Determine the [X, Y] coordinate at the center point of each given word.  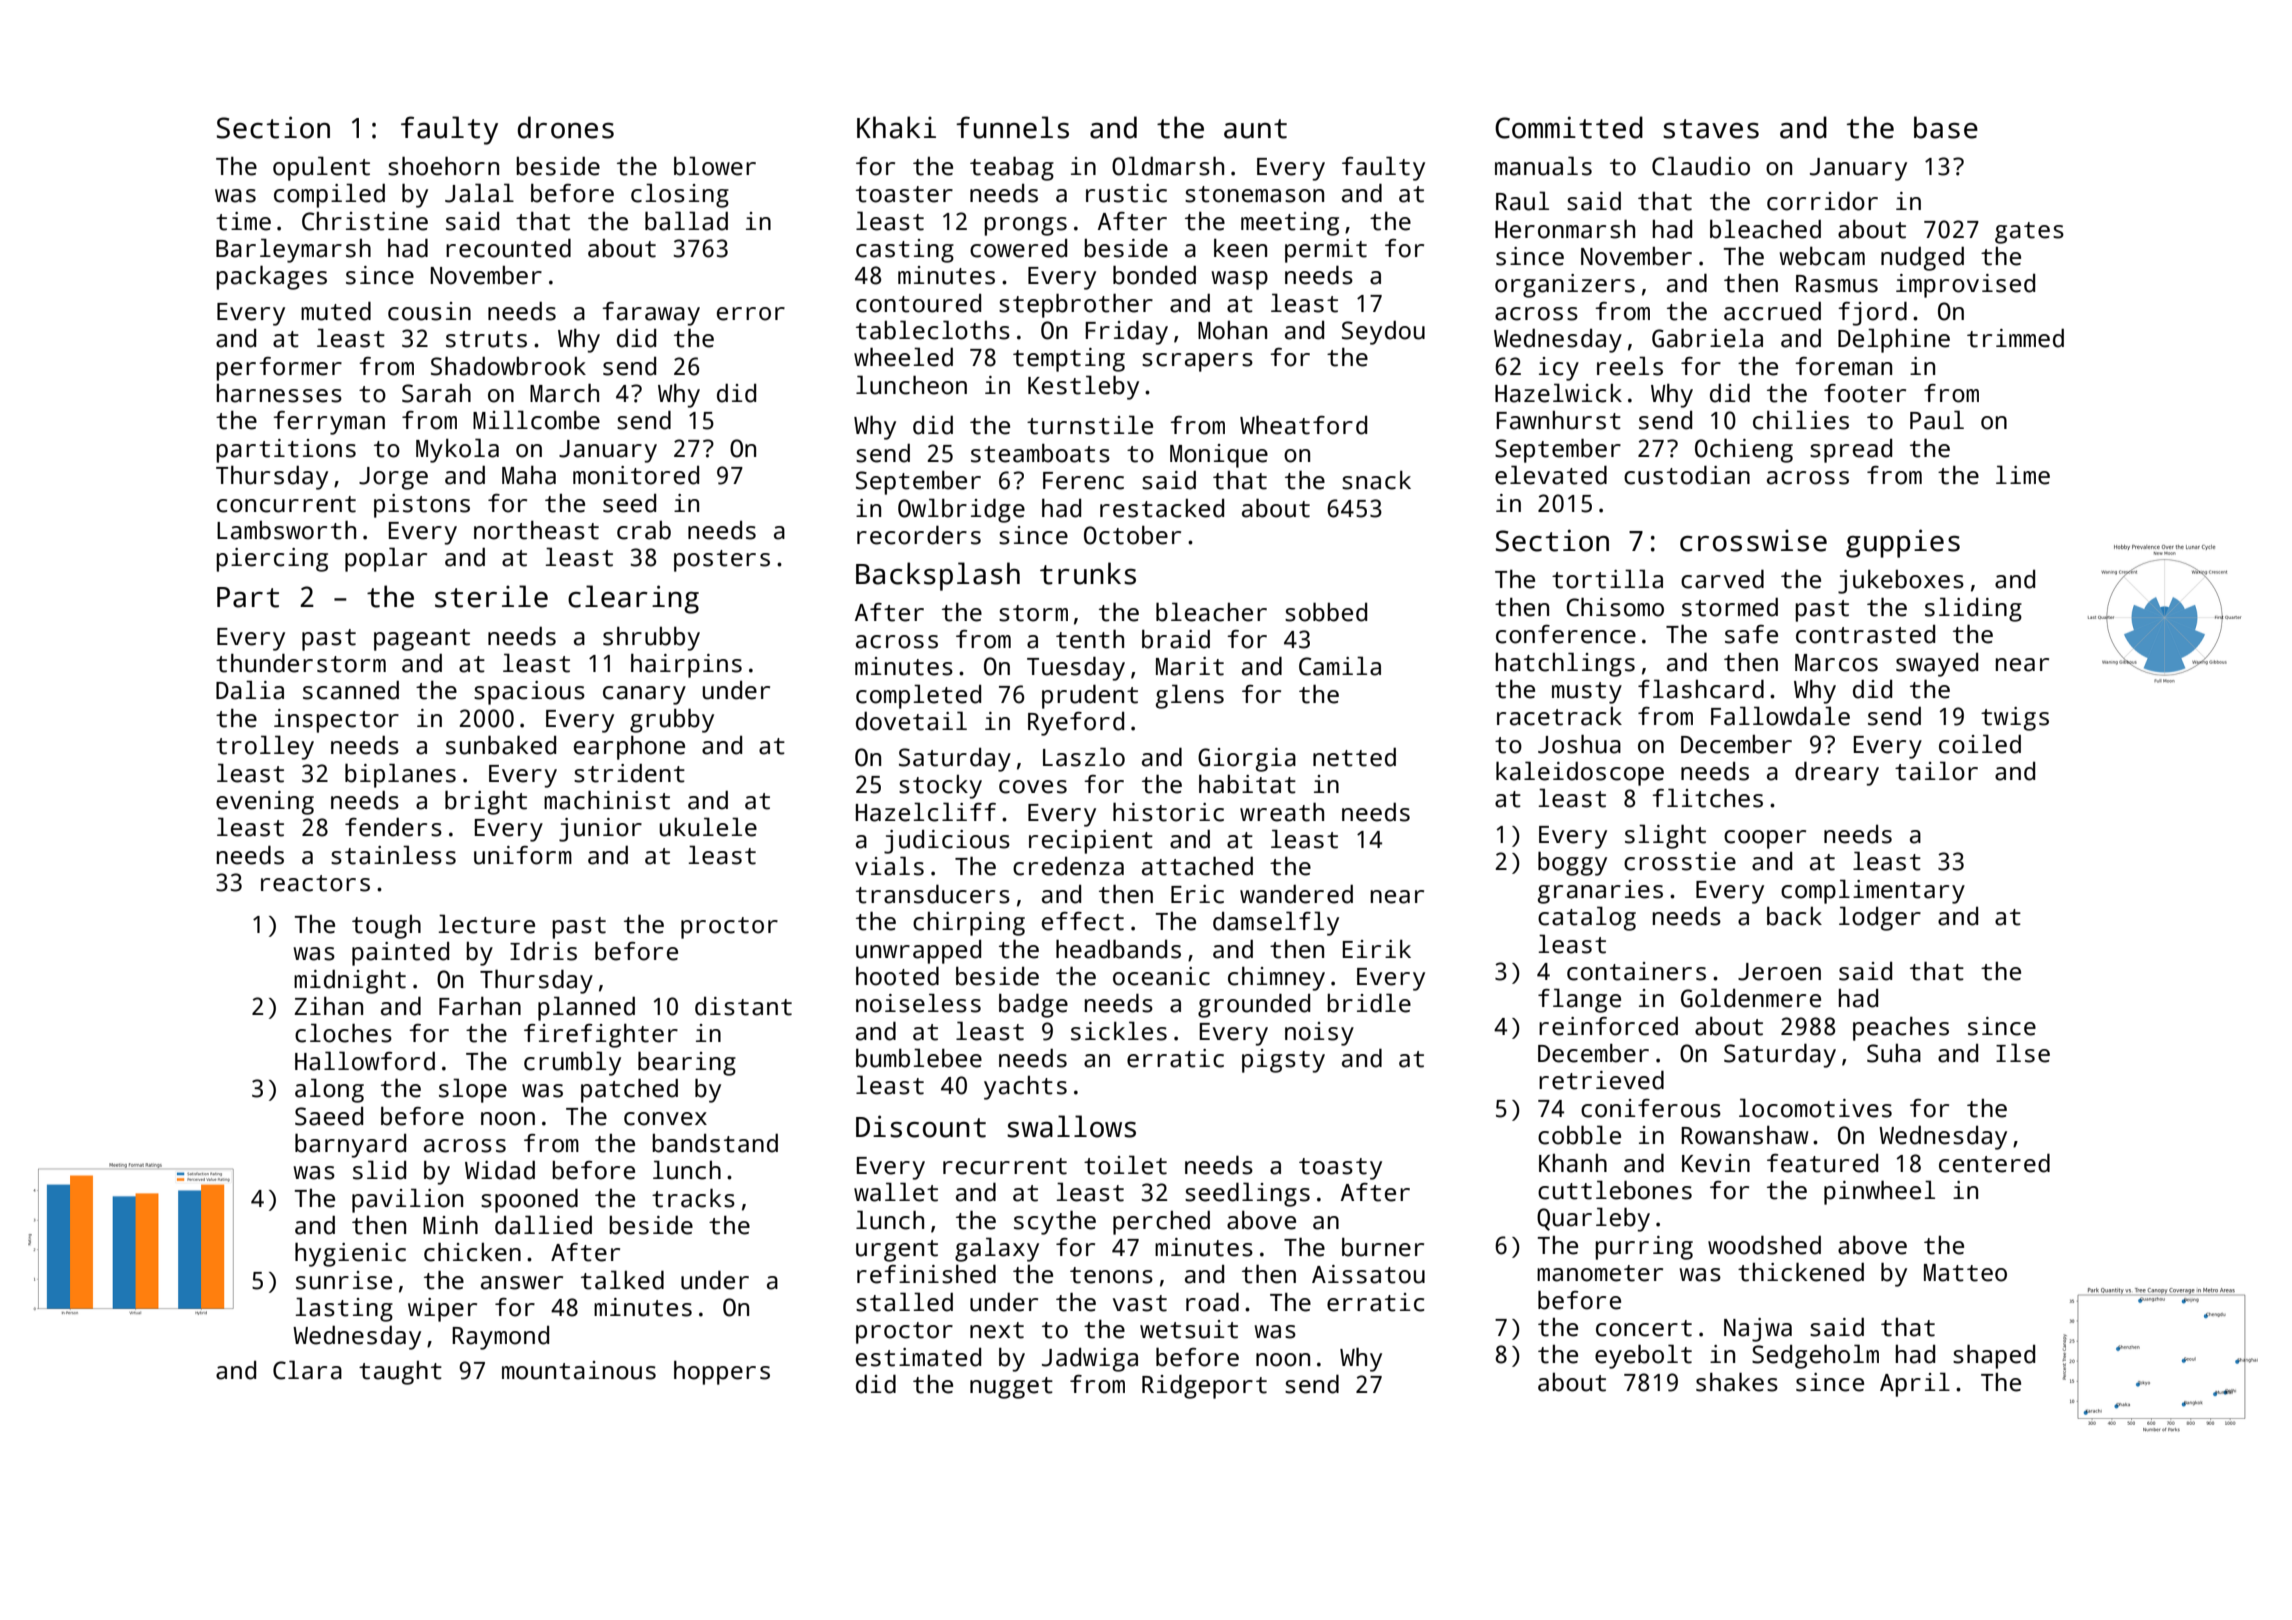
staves [1711, 129]
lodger [1880, 918]
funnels [1012, 127]
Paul [1937, 420]
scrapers [1197, 362]
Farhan [480, 1006]
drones [566, 127]
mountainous [579, 1370]
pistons [422, 506]
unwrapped [918, 952]
